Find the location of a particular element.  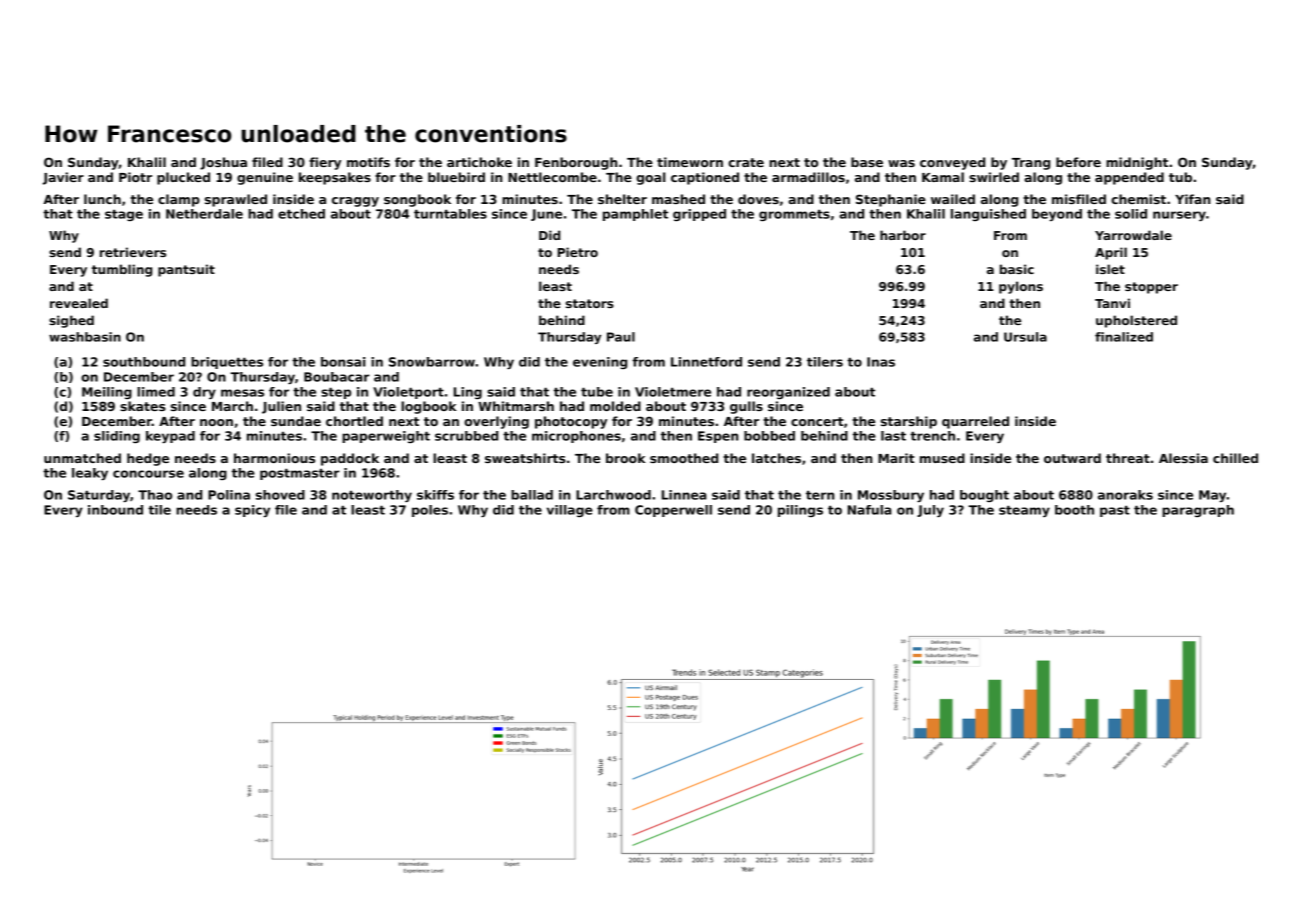

Paul is located at coordinates (621, 337).
